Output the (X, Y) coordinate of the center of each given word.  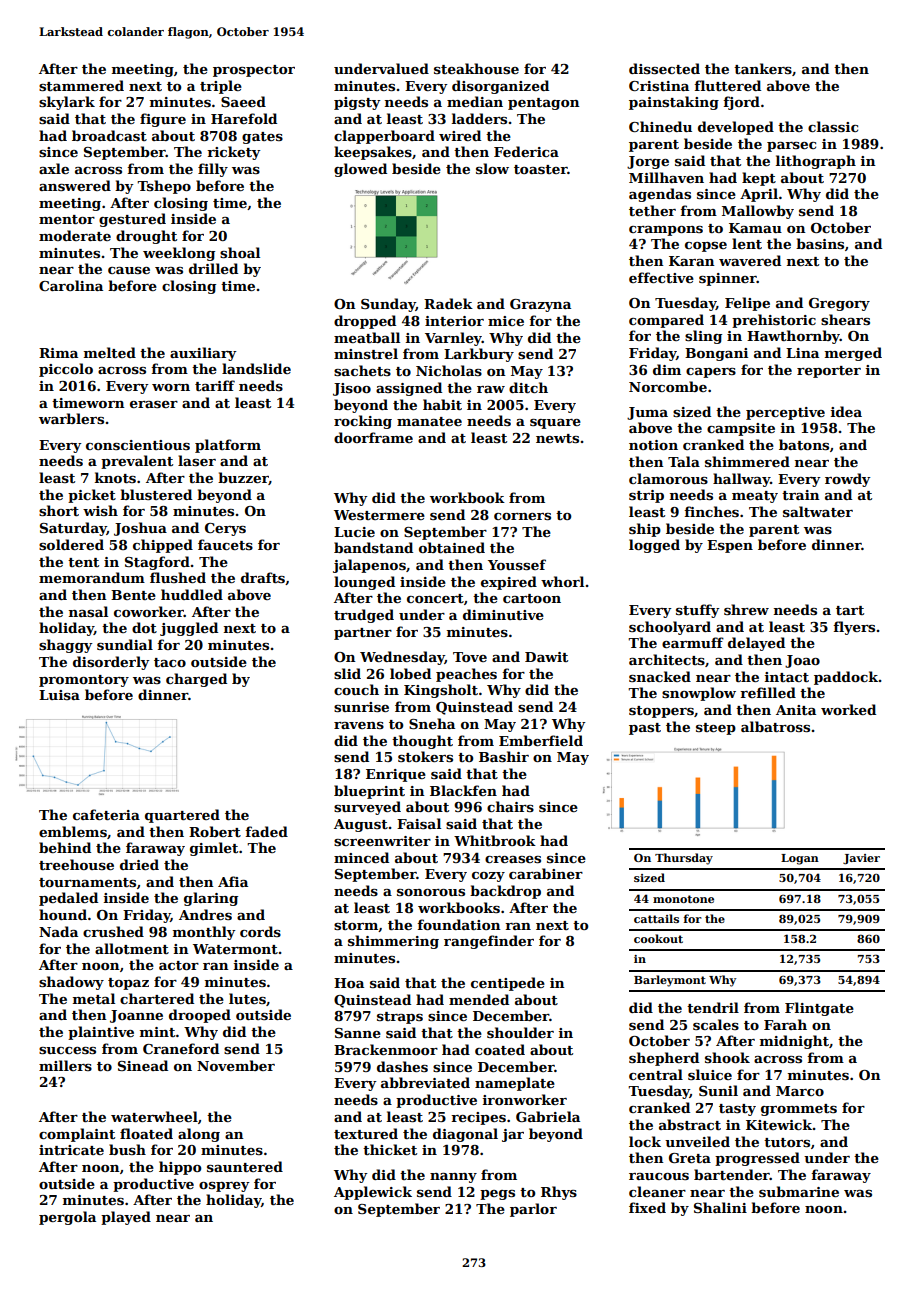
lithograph (816, 162)
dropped (365, 322)
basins (820, 243)
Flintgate (819, 1009)
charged (196, 680)
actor (179, 965)
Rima (58, 353)
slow (492, 168)
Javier (861, 859)
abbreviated (425, 1082)
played (126, 1218)
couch (356, 689)
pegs (497, 1195)
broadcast (109, 135)
